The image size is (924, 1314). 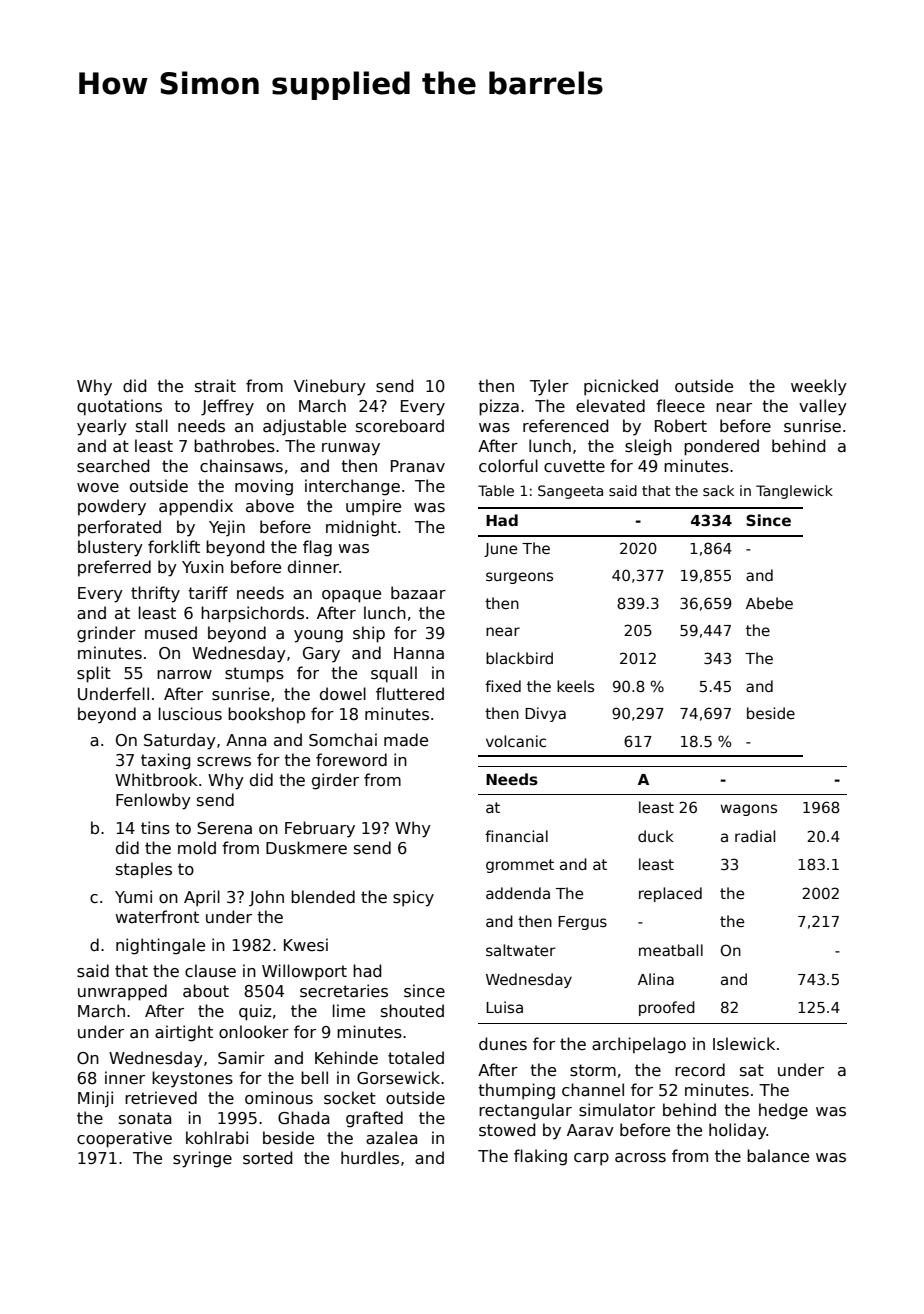 I want to click on meatball, so click(x=671, y=950).
